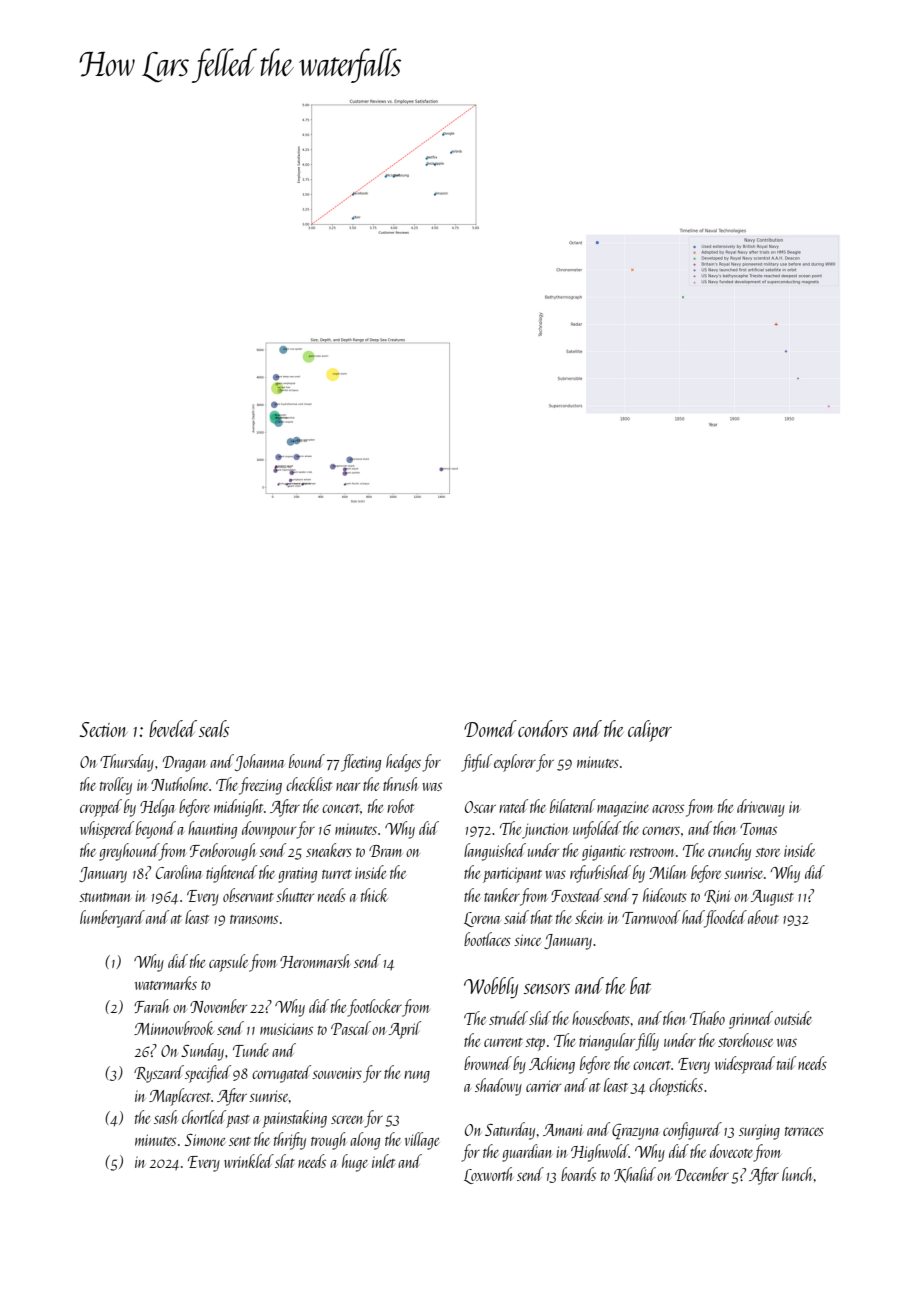 Image resolution: width=908 pixels, height=1316 pixels. I want to click on robot, so click(400, 806).
